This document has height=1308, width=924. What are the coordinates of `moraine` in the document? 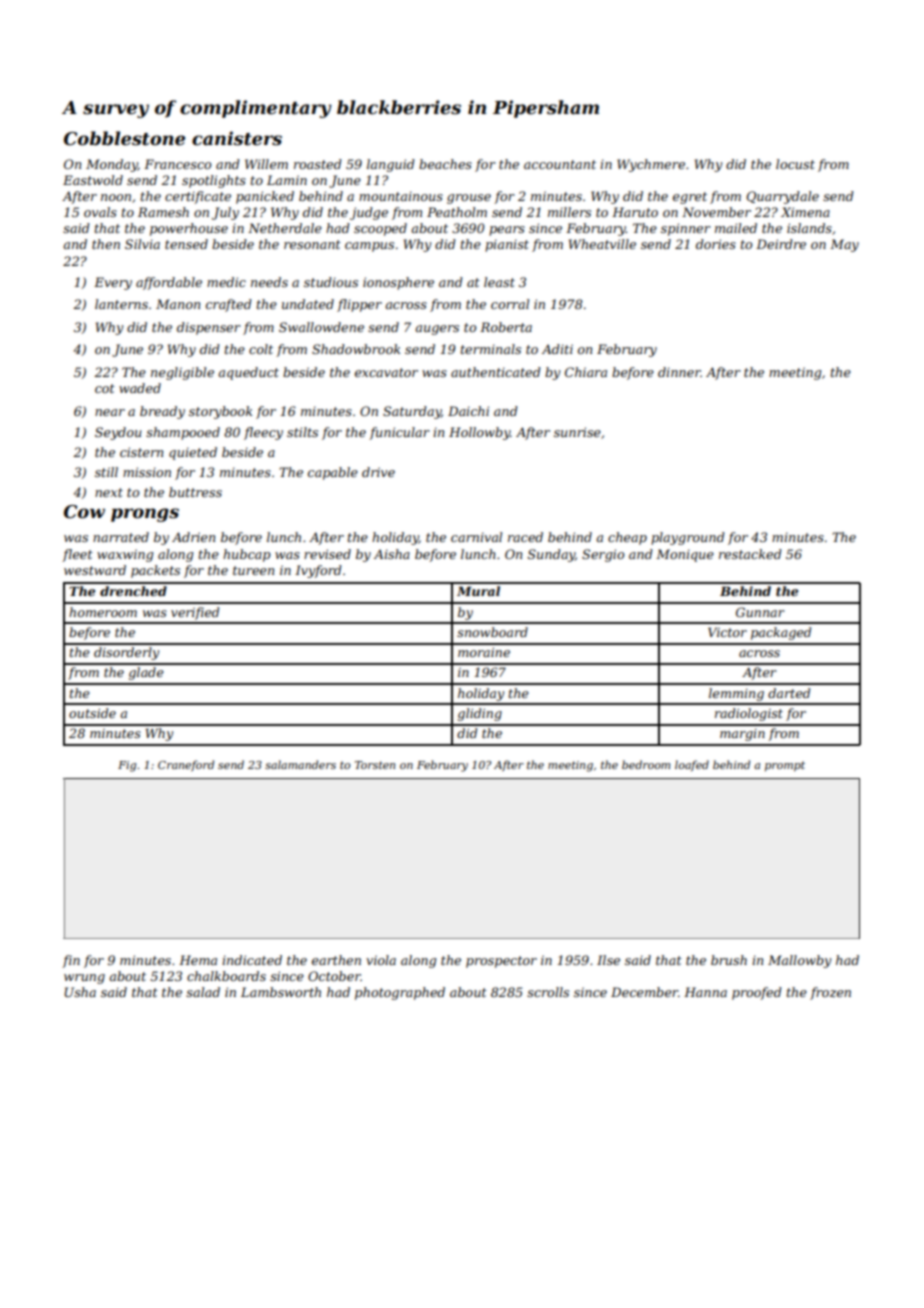 It's located at (484, 652).
